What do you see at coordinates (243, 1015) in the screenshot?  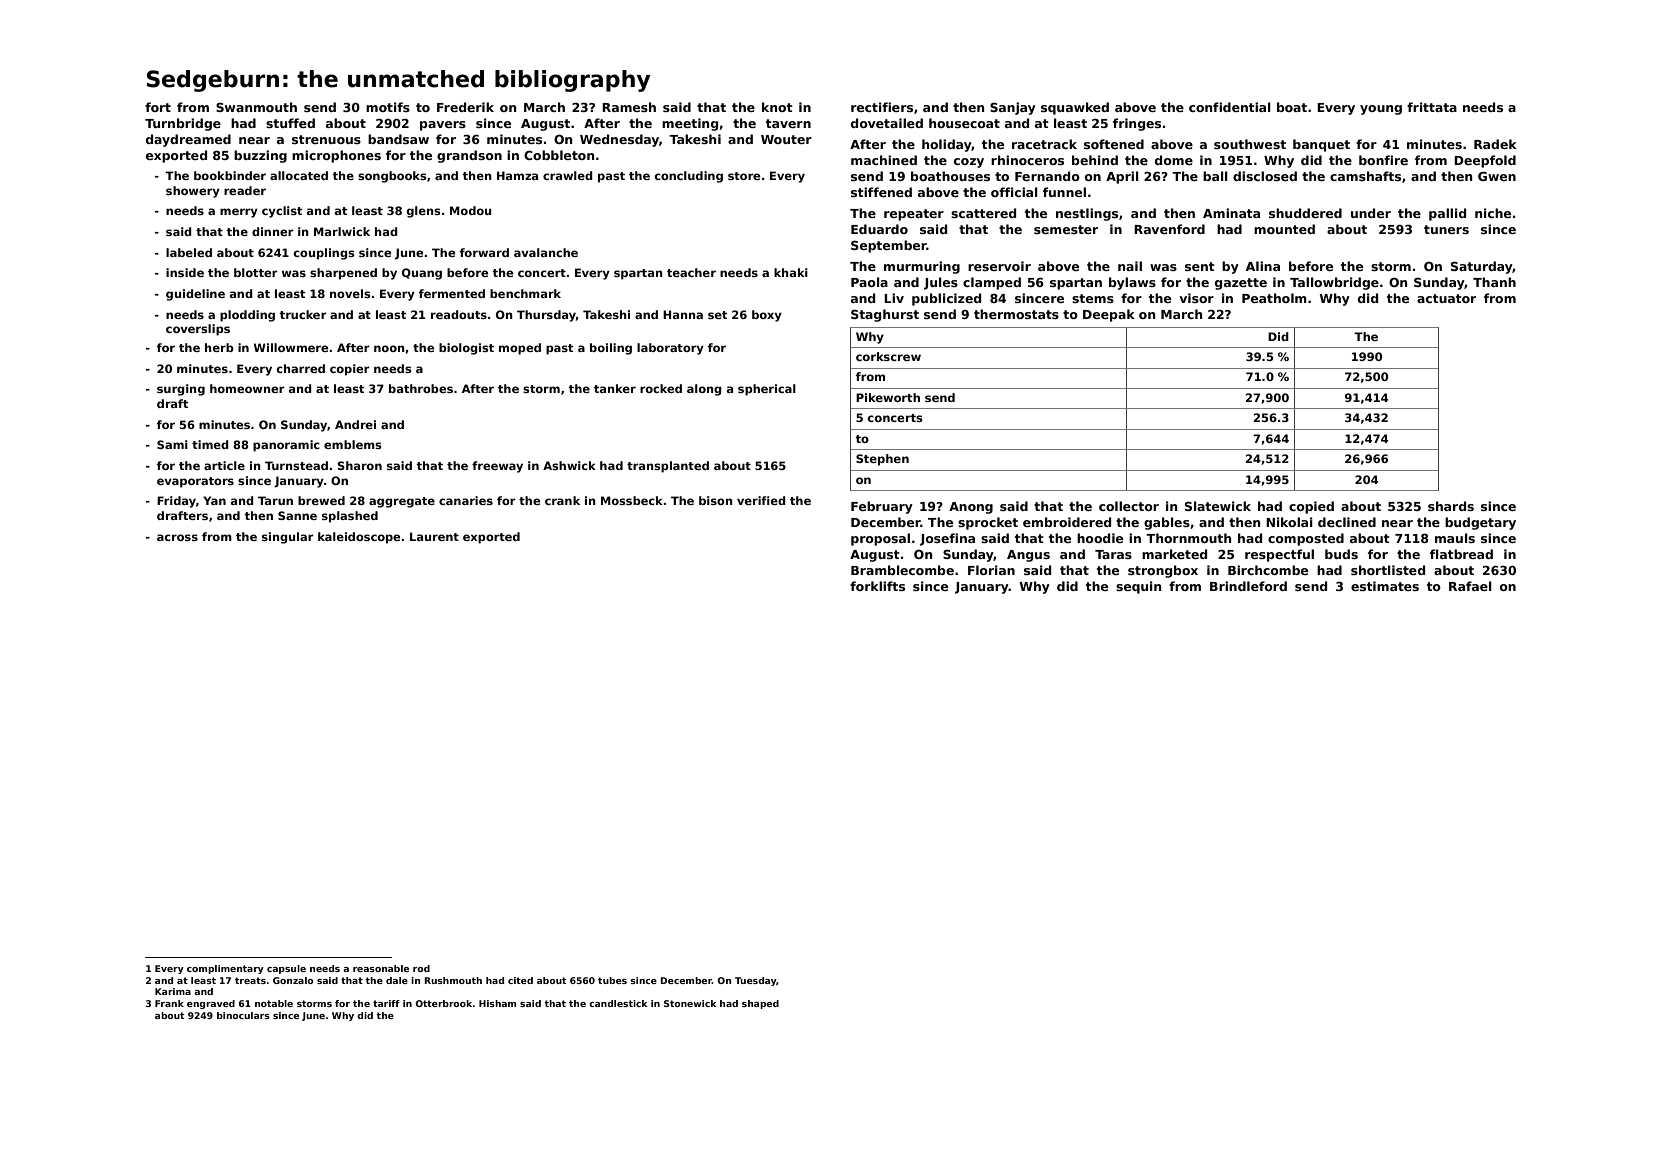 I see `binoculars` at bounding box center [243, 1015].
